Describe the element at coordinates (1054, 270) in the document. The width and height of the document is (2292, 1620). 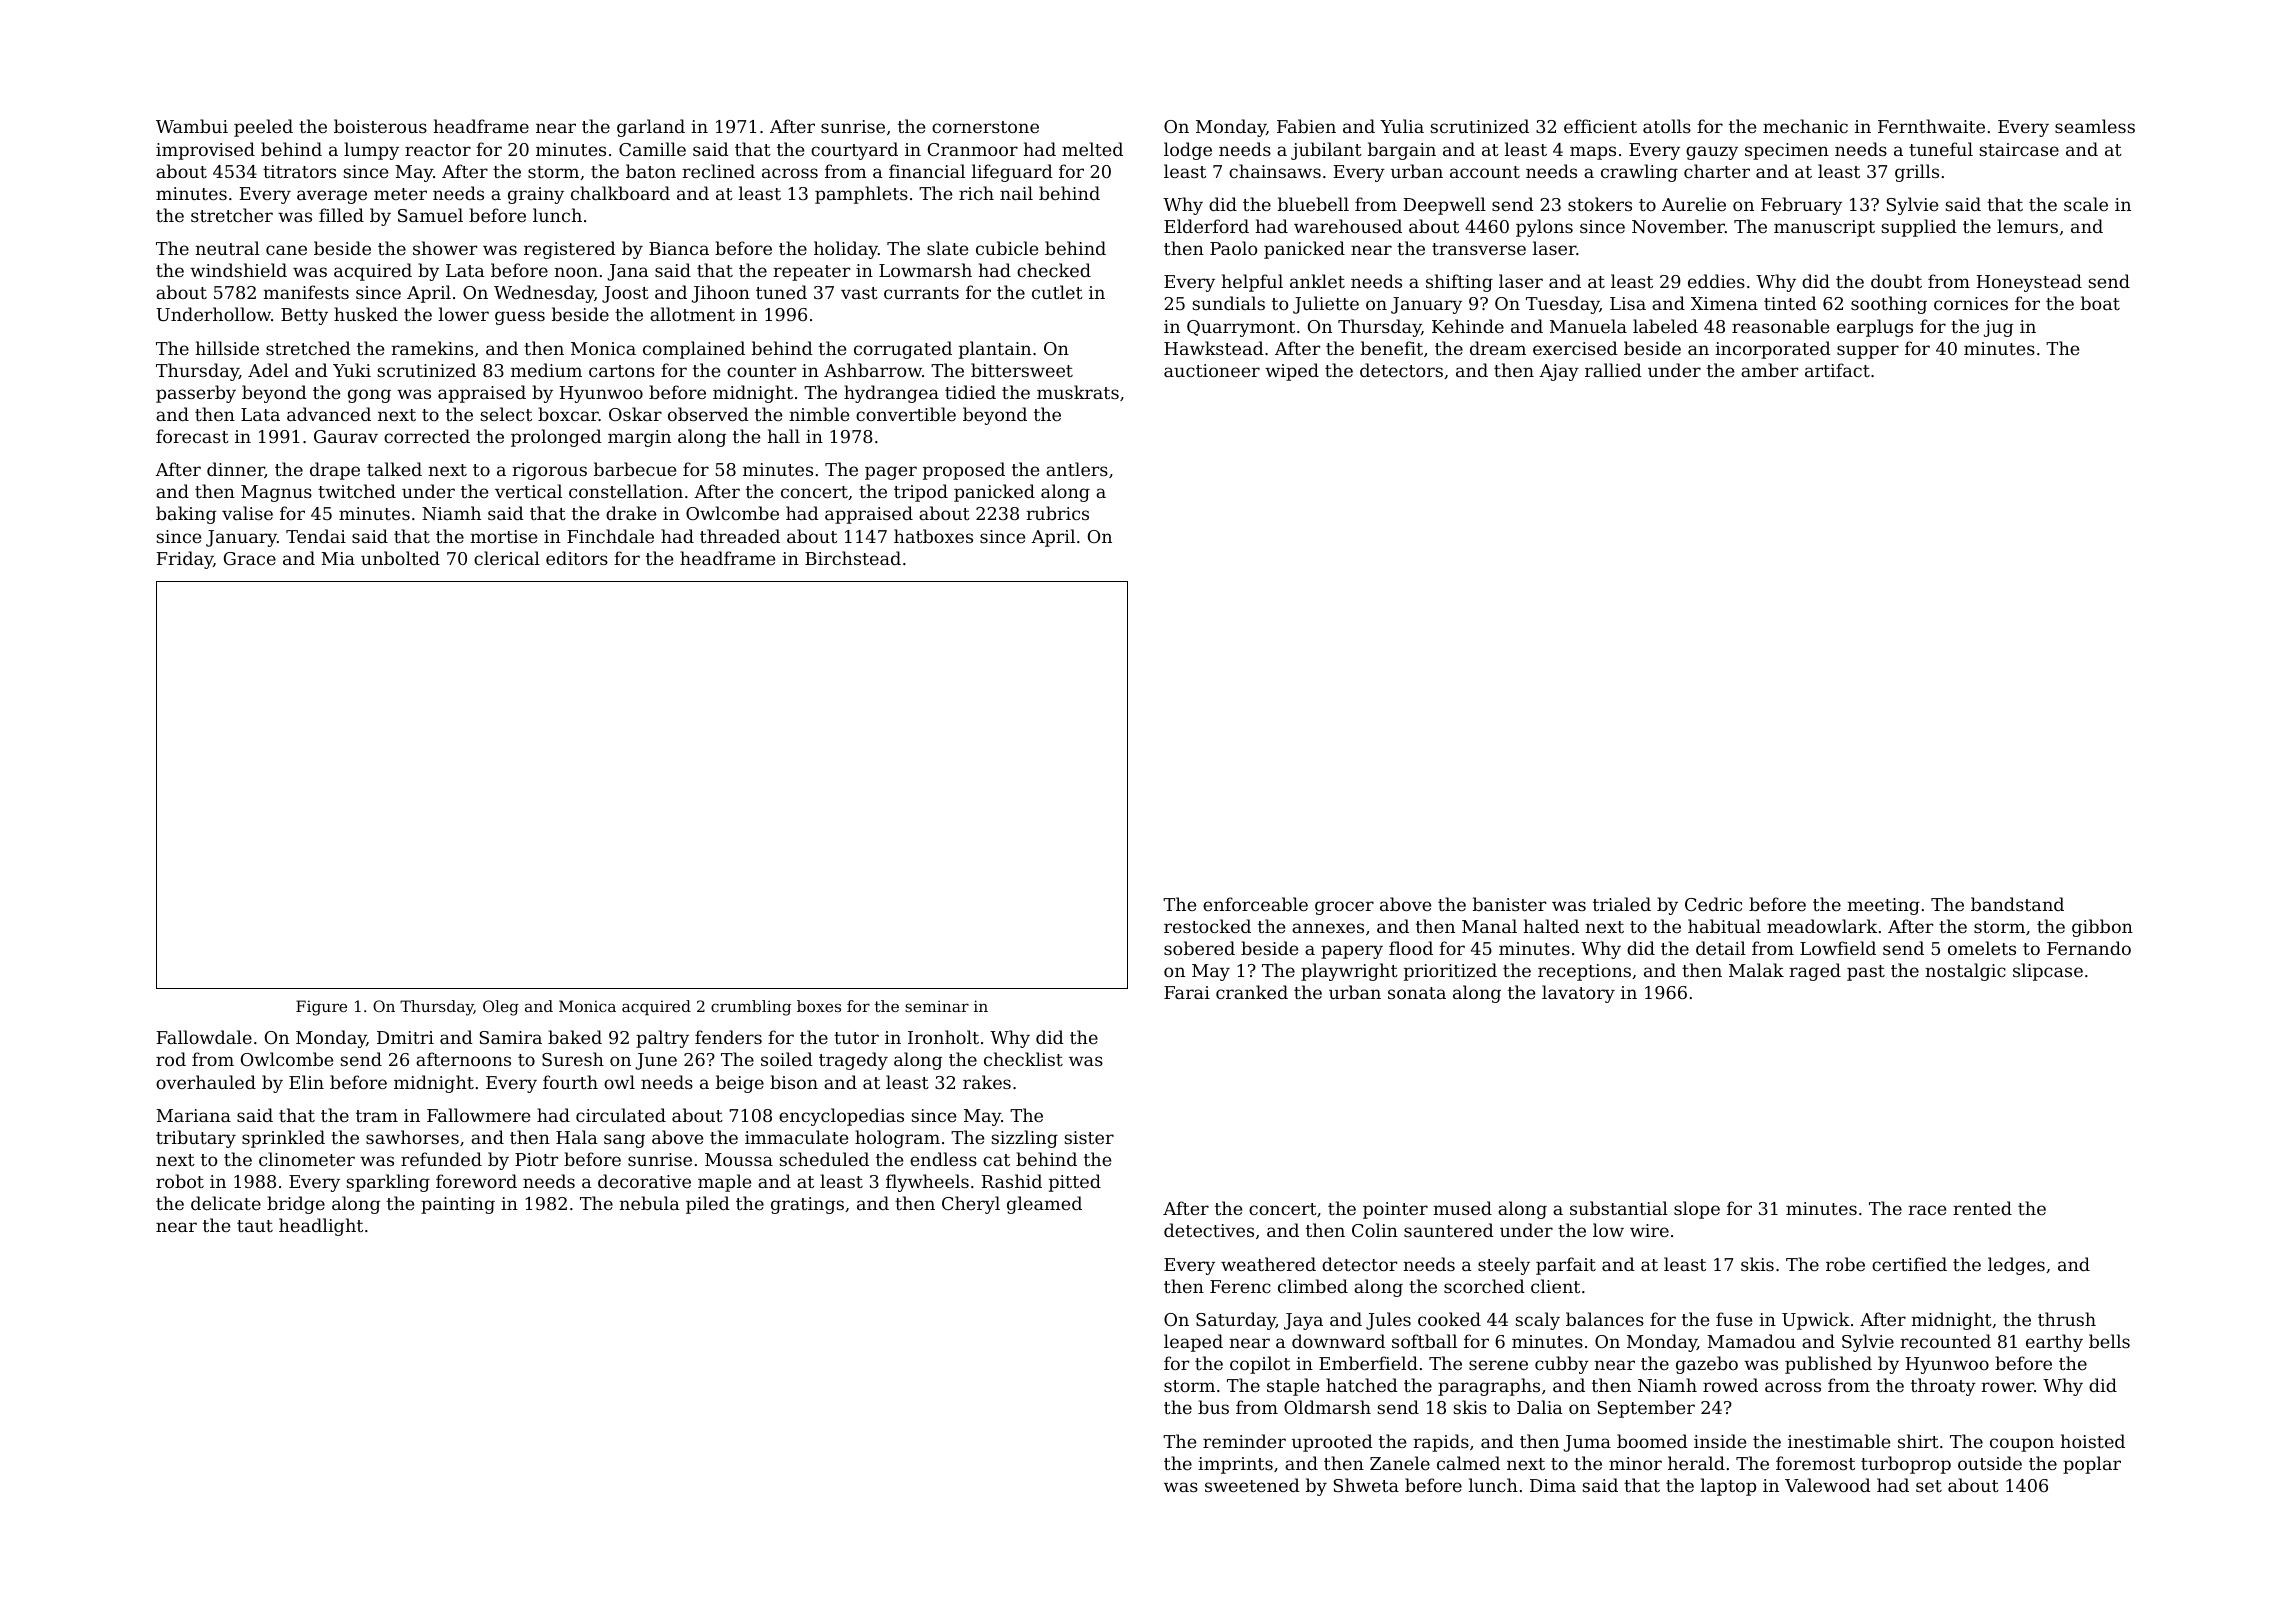
I see `checked` at that location.
